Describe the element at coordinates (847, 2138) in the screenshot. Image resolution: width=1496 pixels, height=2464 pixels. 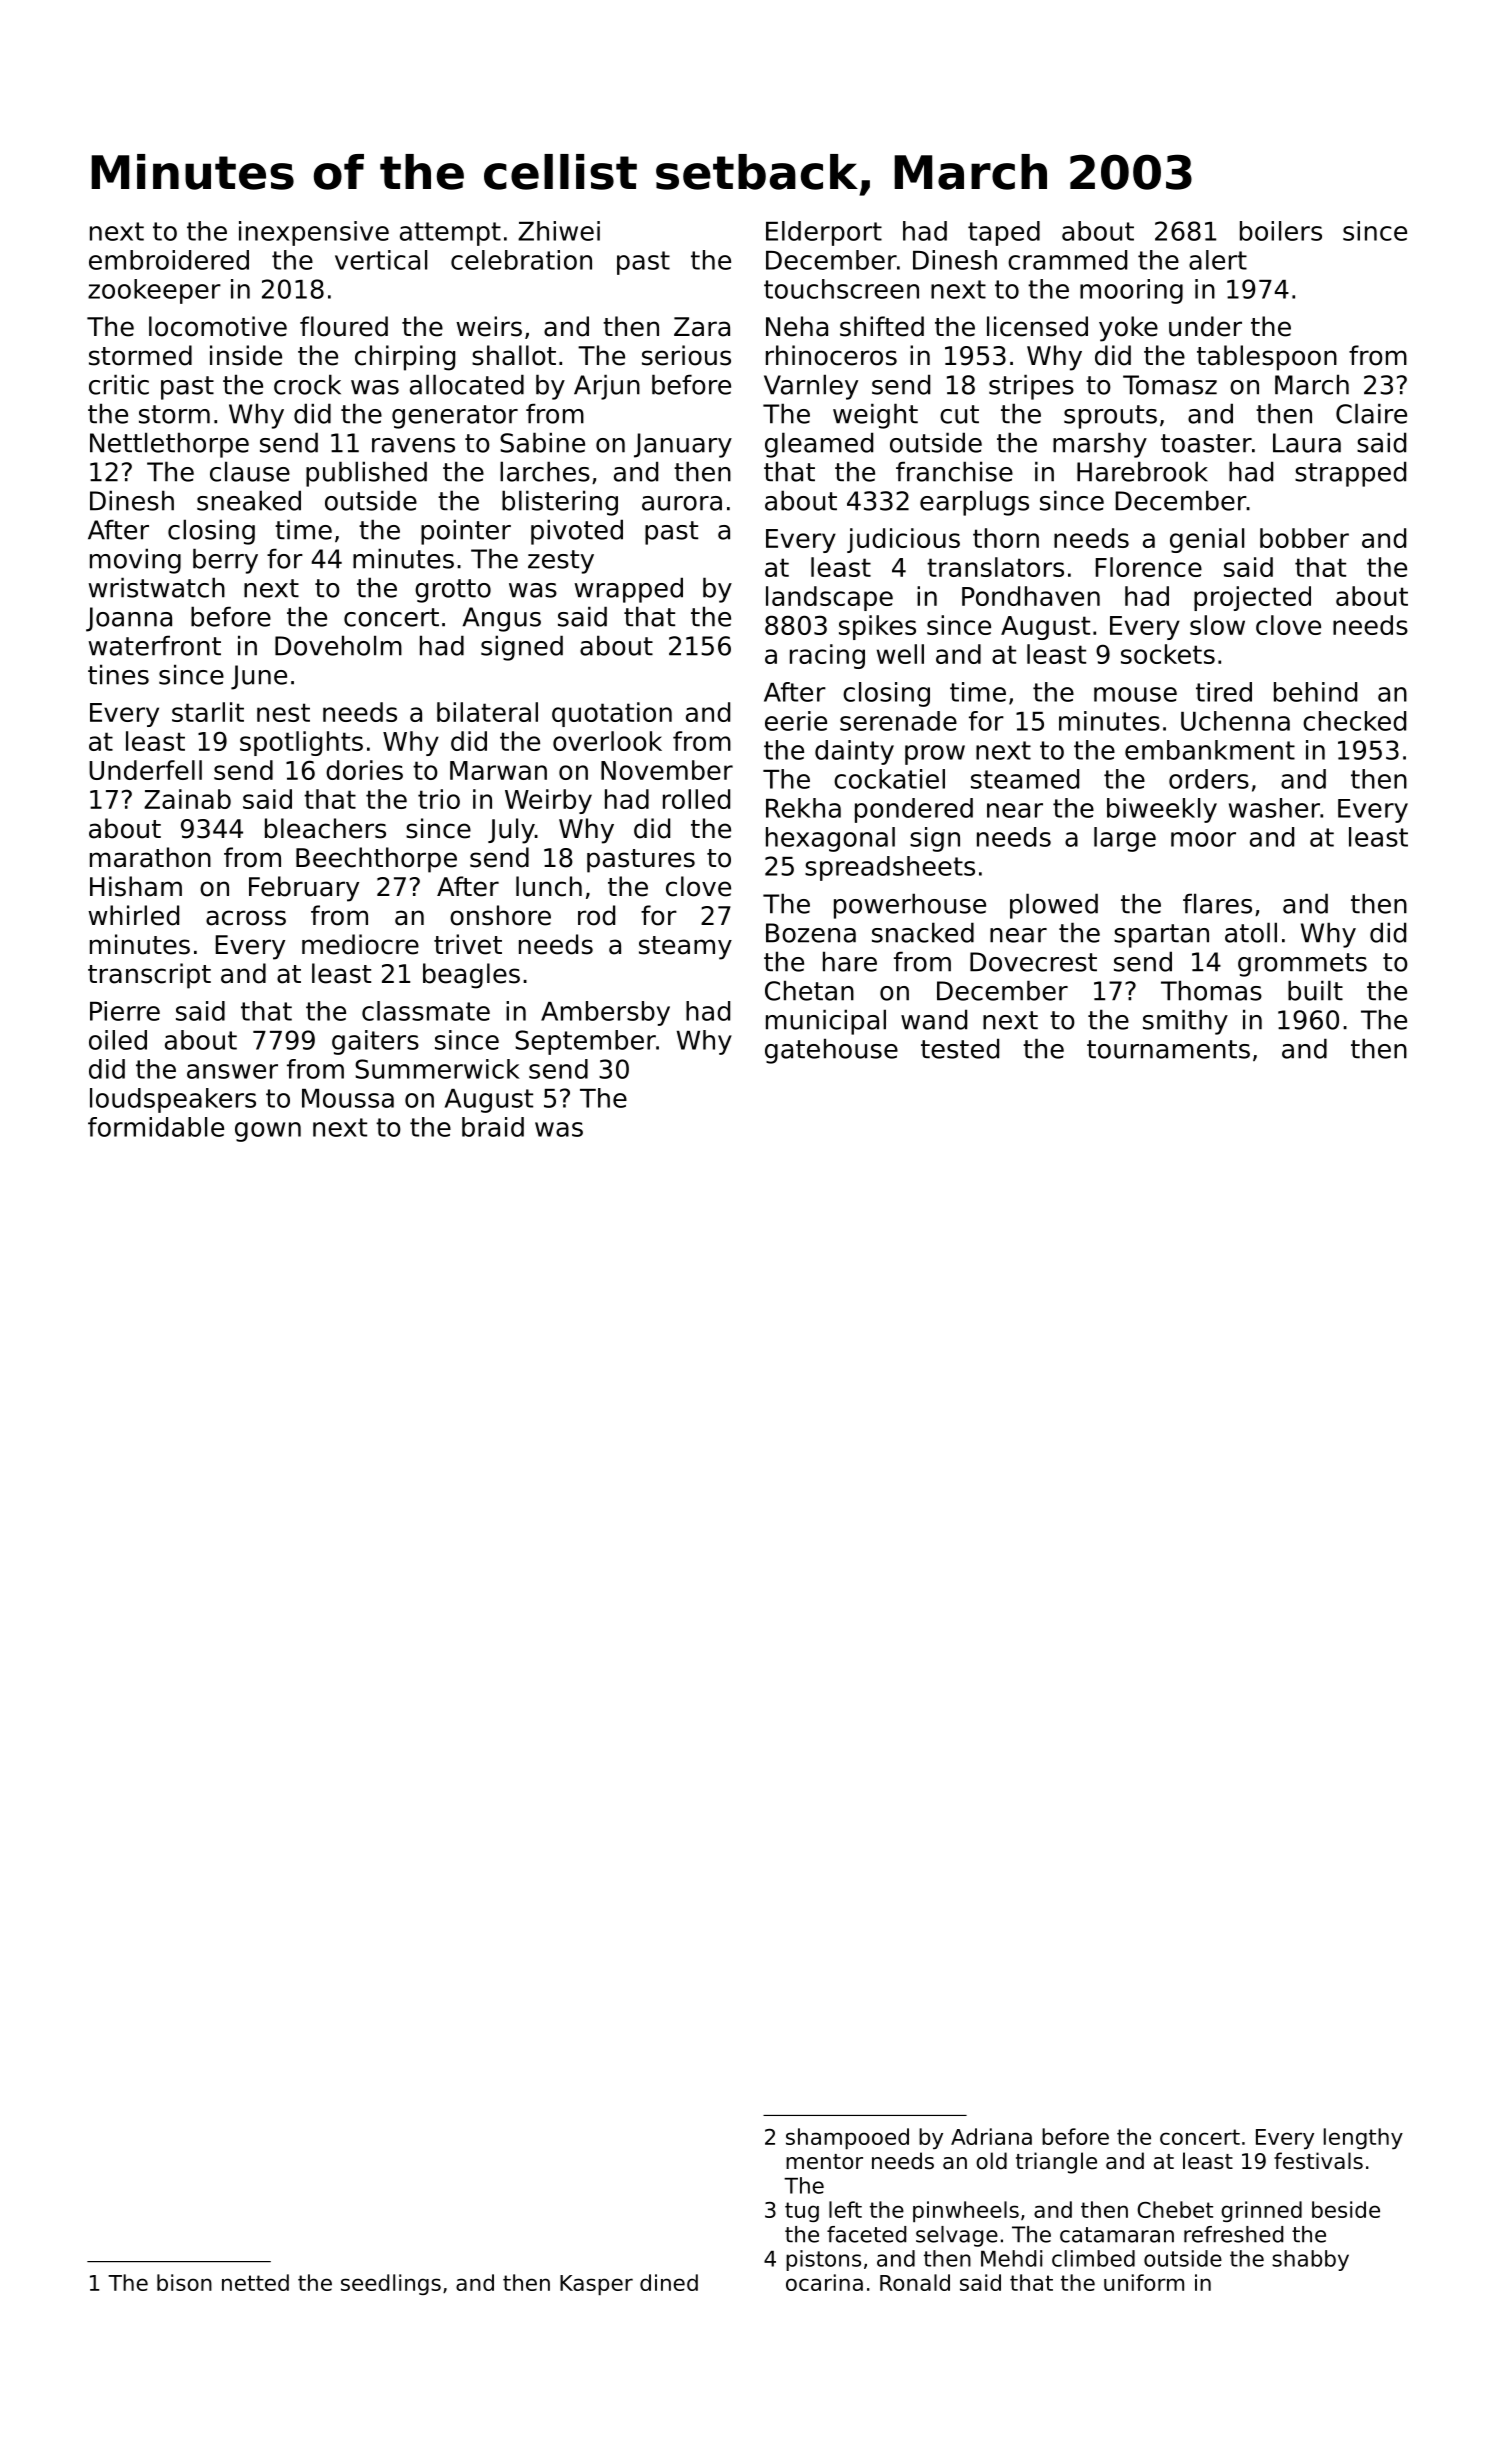
I see `shampooed` at that location.
